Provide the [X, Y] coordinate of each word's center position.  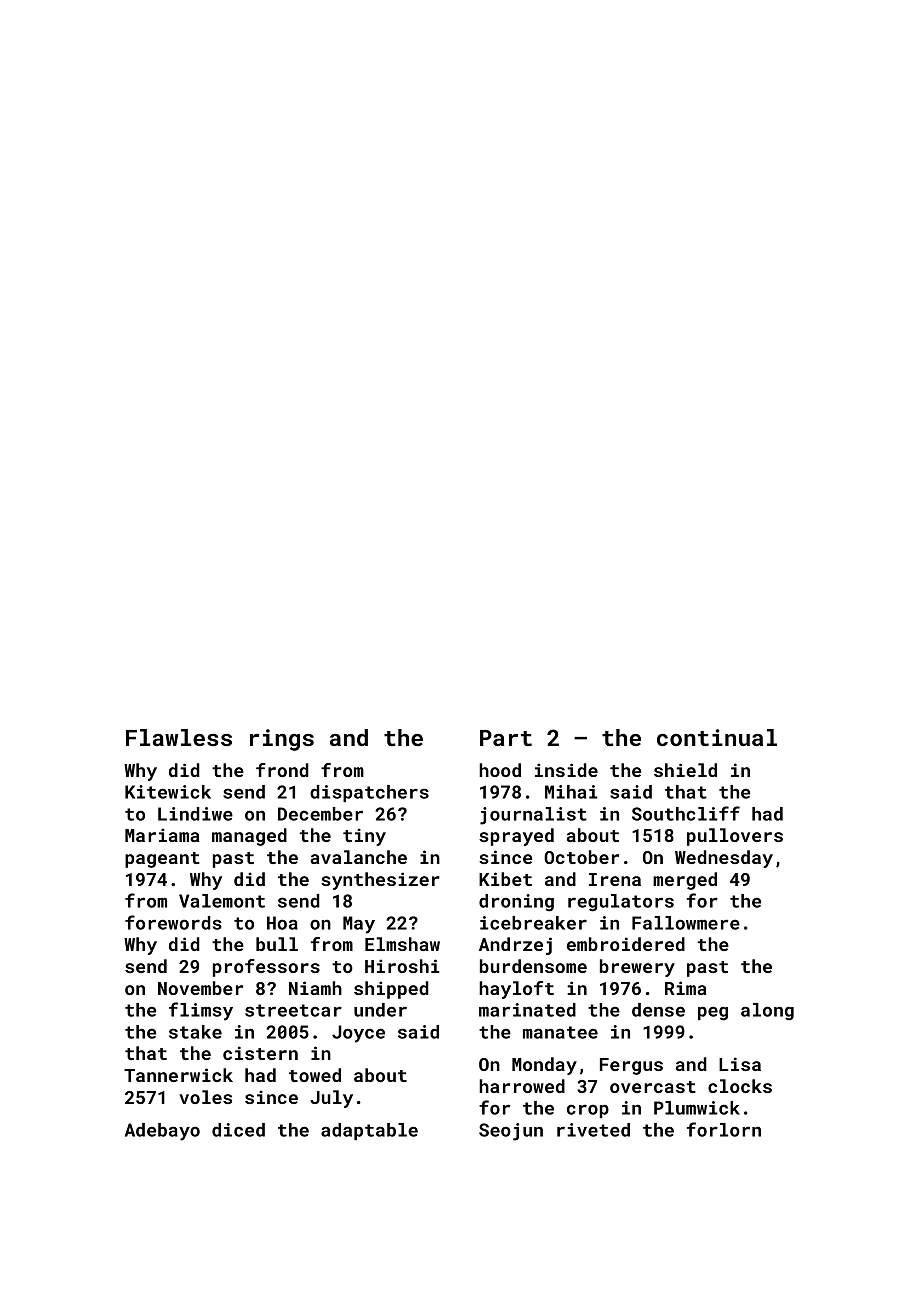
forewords [173, 922]
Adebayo [162, 1132]
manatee [560, 1032]
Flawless [179, 737]
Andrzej [515, 946]
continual [717, 737]
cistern [260, 1053]
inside [566, 770]
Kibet [505, 879]
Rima [686, 988]
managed [249, 837]
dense [658, 1010]
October [581, 857]
